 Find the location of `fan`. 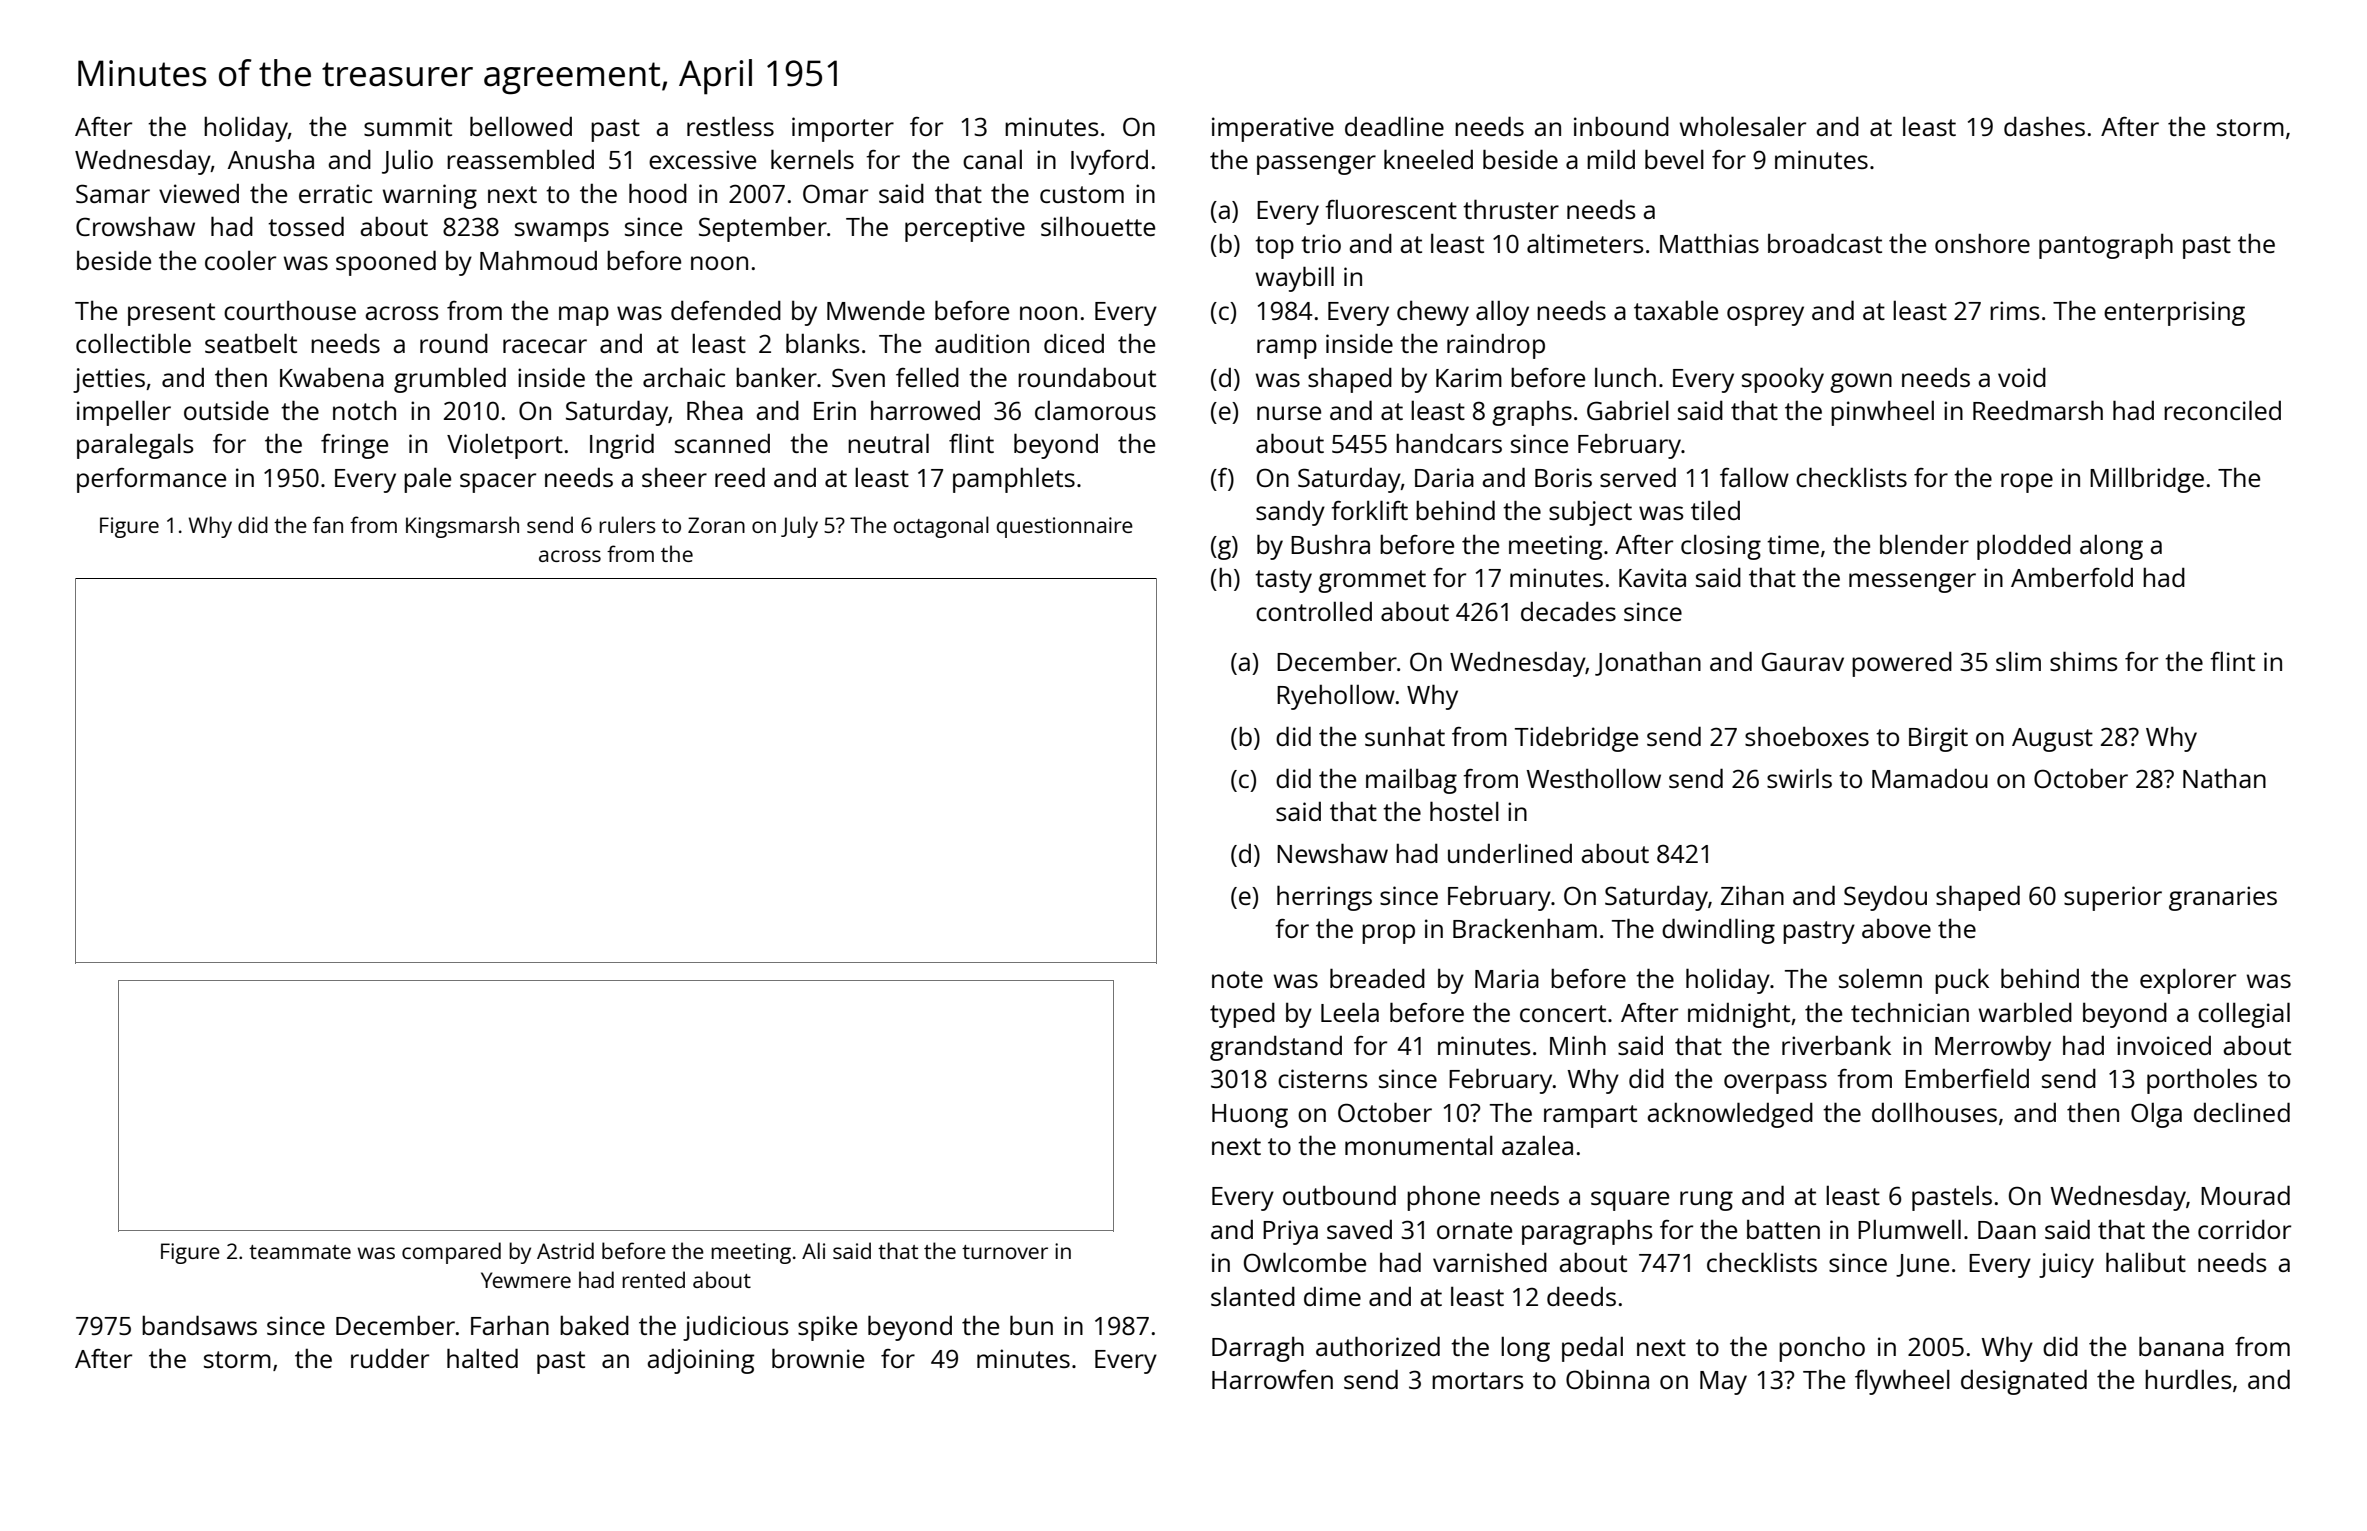

fan is located at coordinates (328, 524).
